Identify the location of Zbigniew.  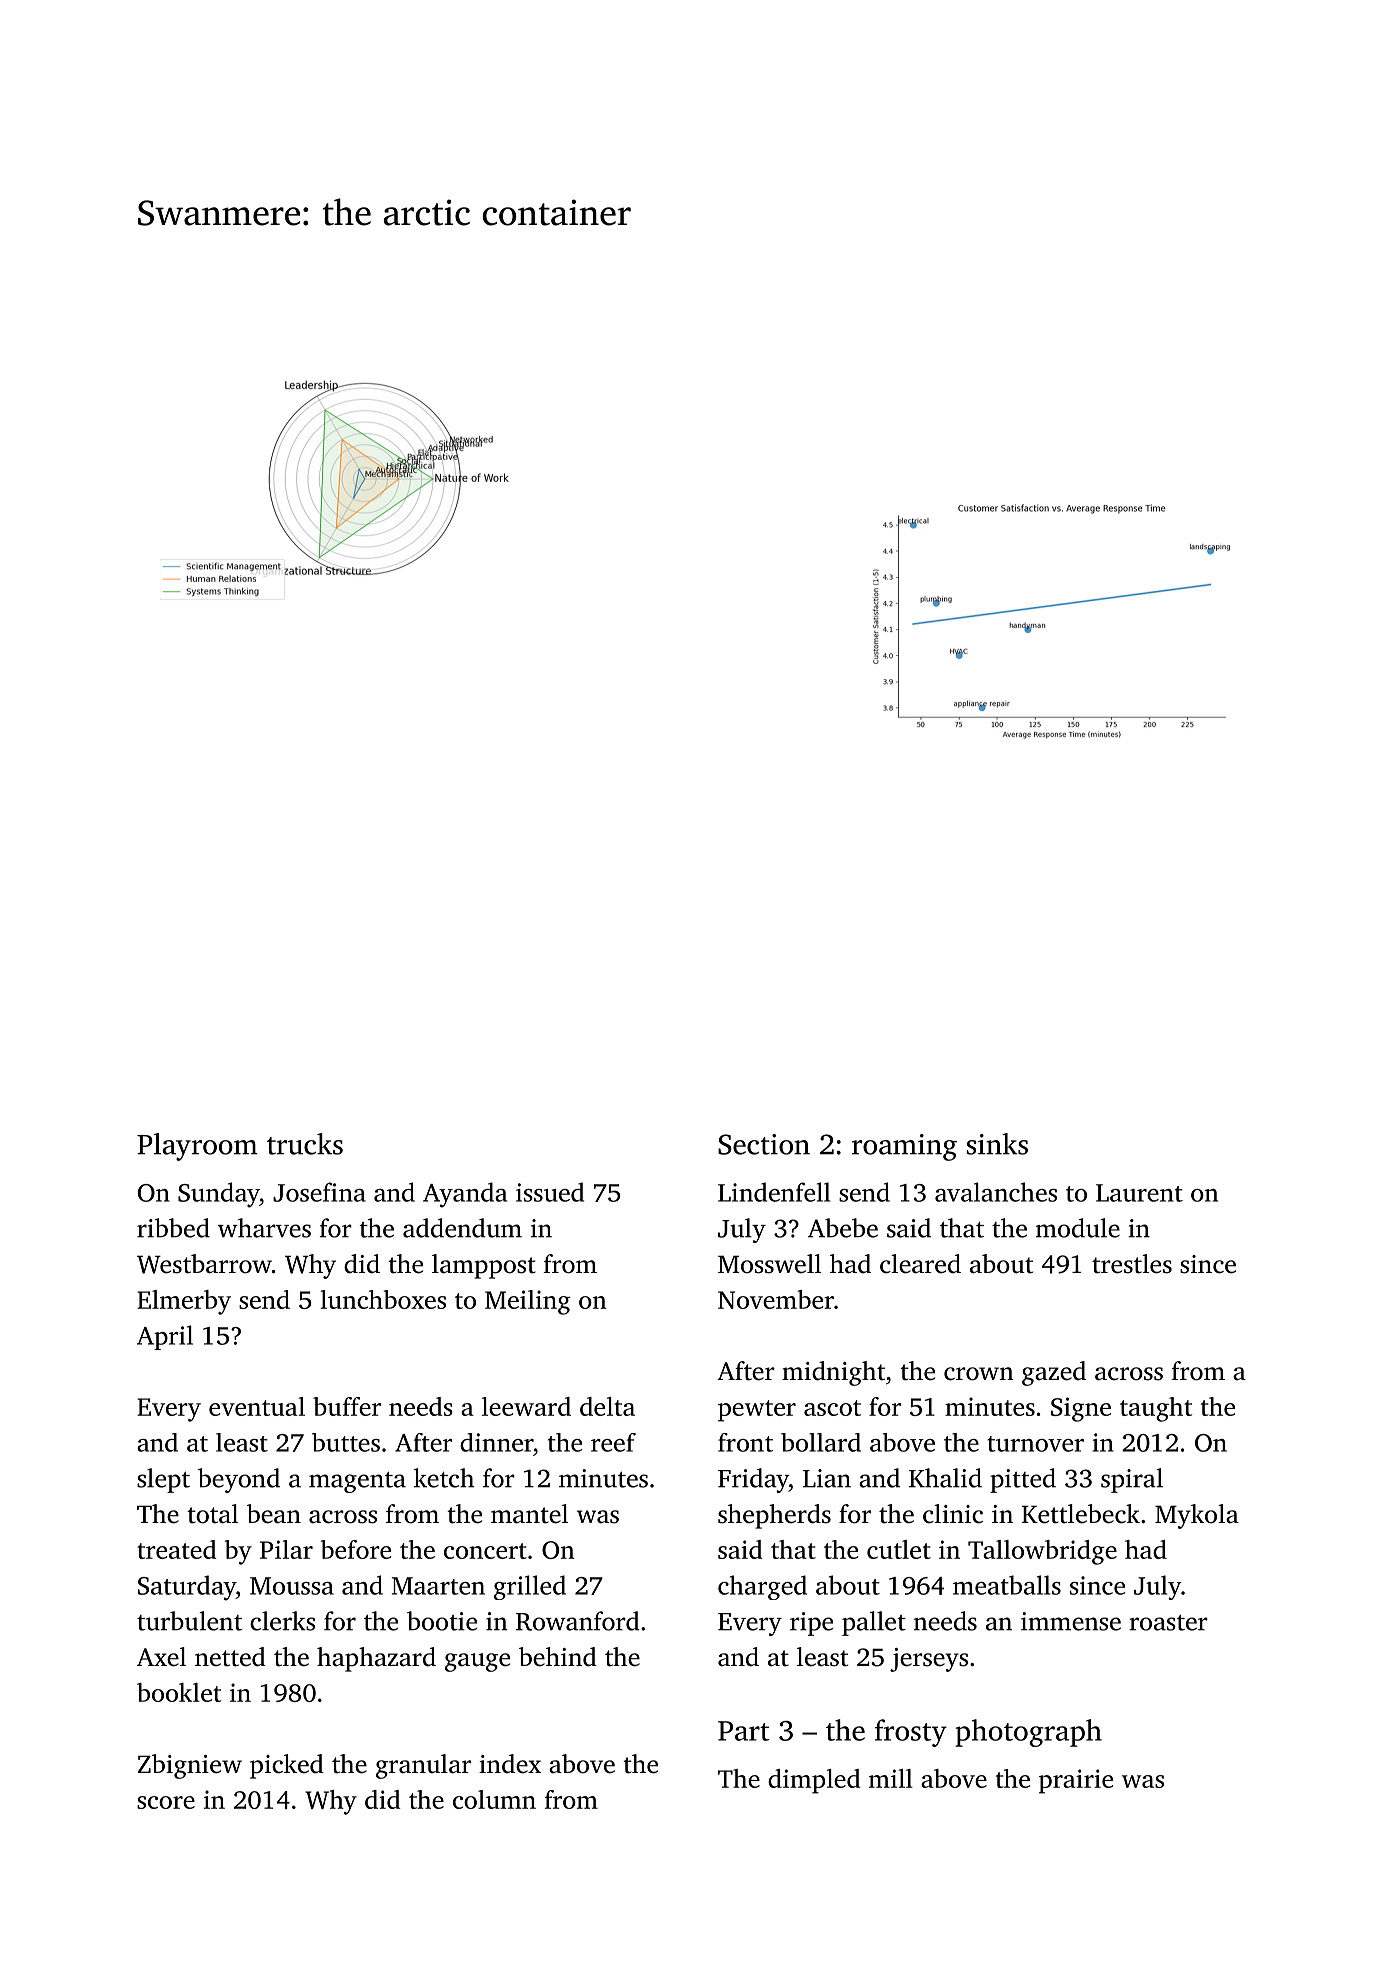
(190, 1766).
